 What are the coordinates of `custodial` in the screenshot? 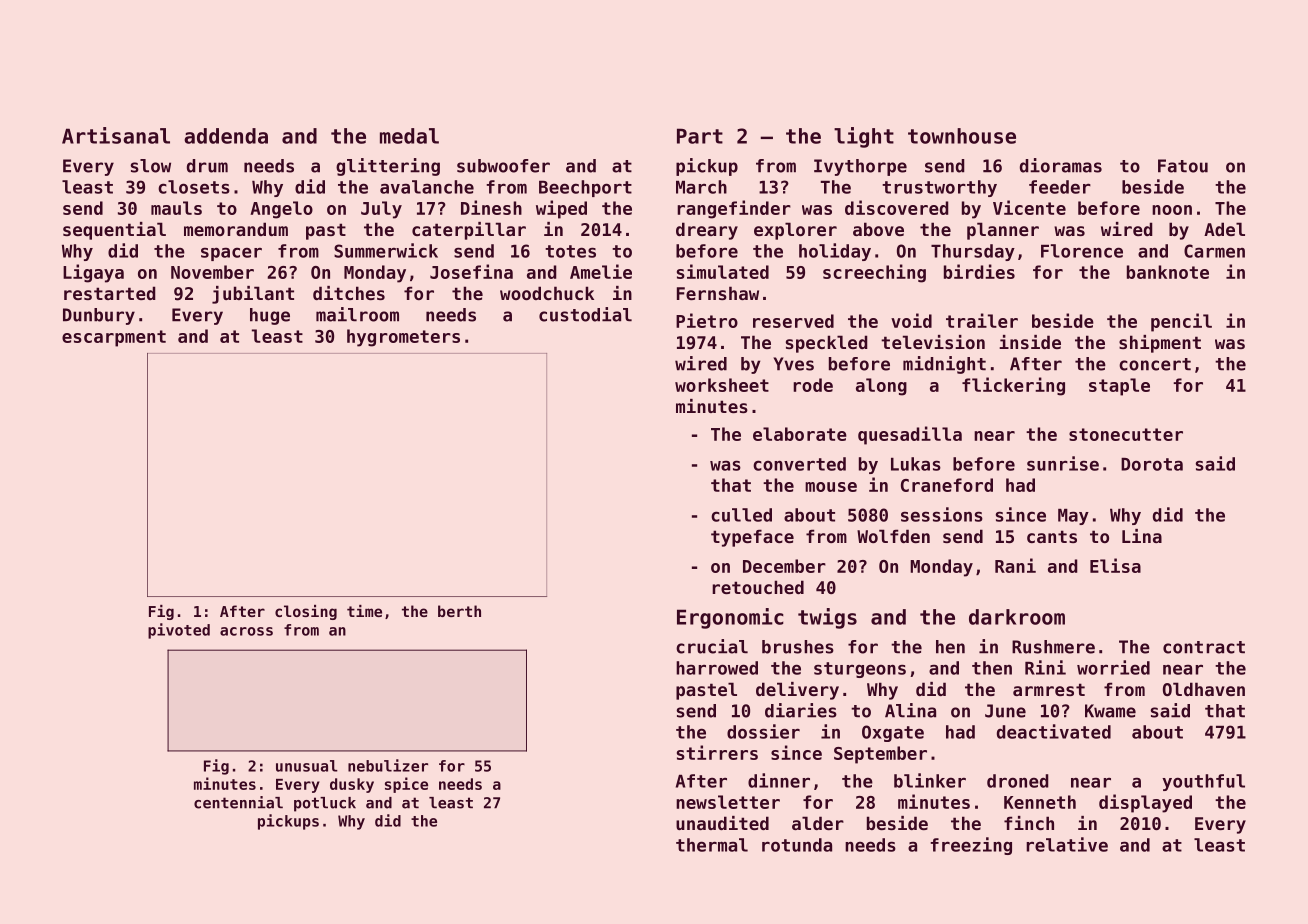 It's located at (585, 314).
